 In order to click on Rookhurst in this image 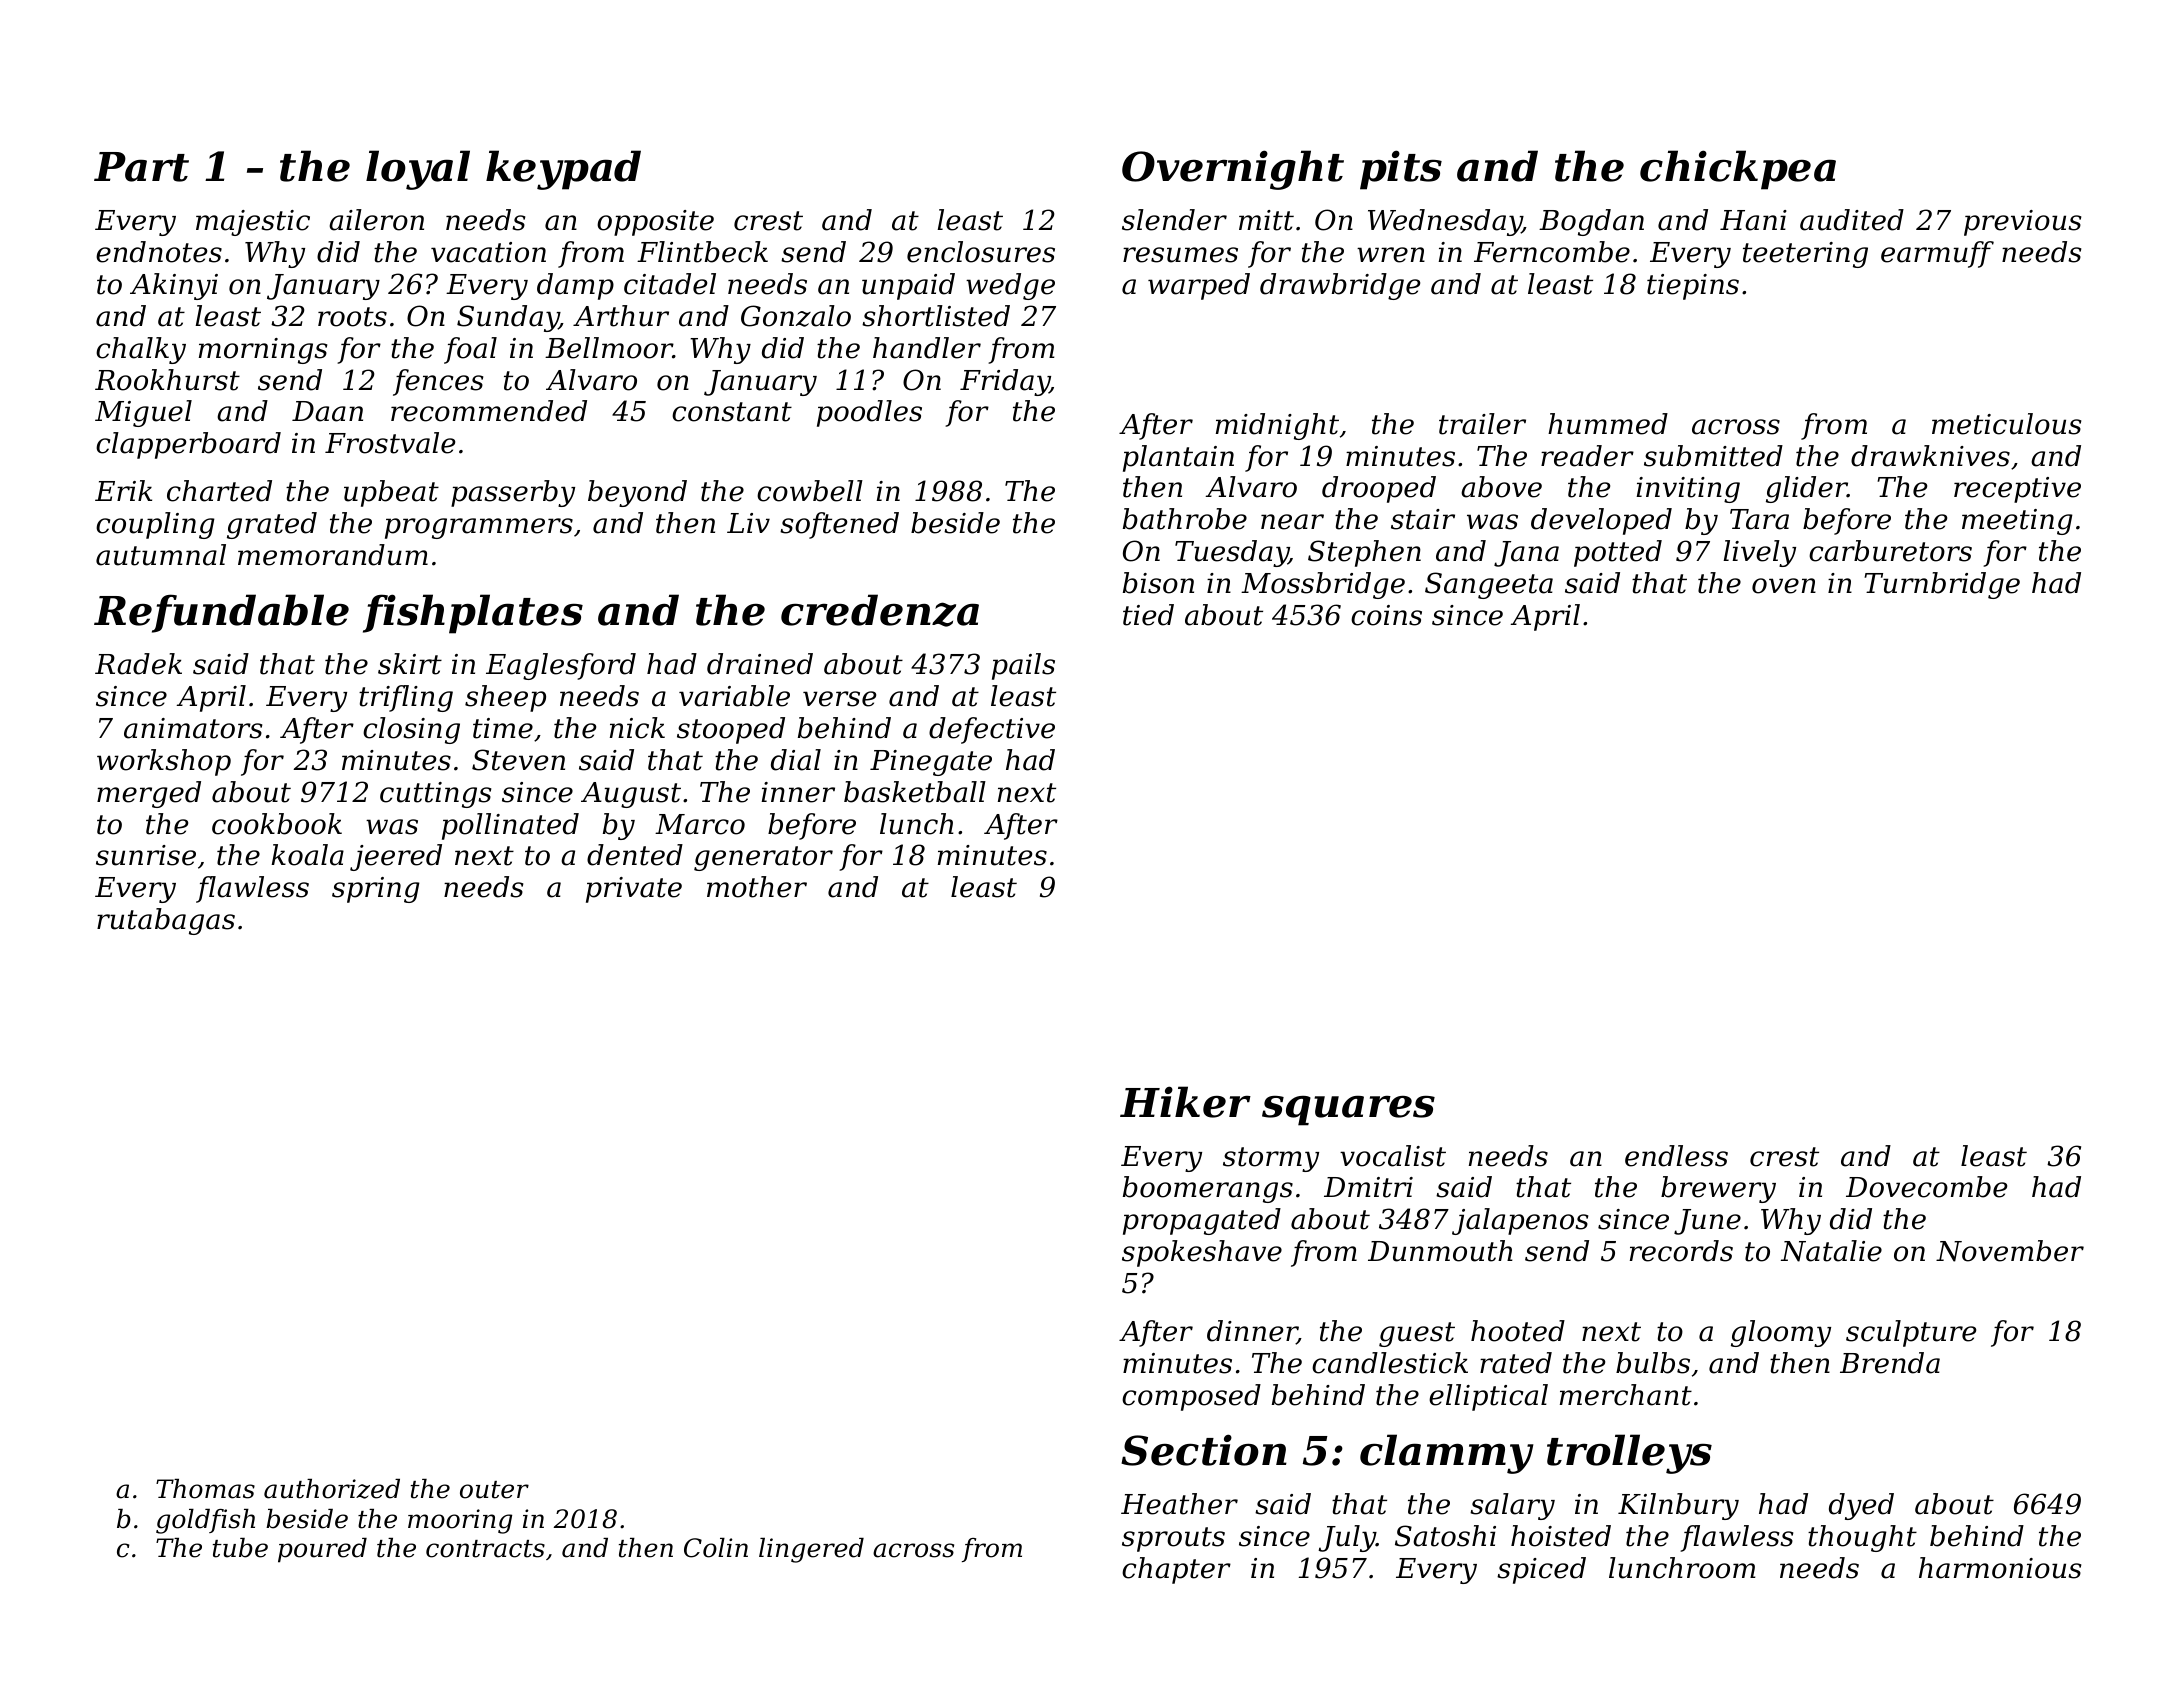, I will do `click(167, 380)`.
